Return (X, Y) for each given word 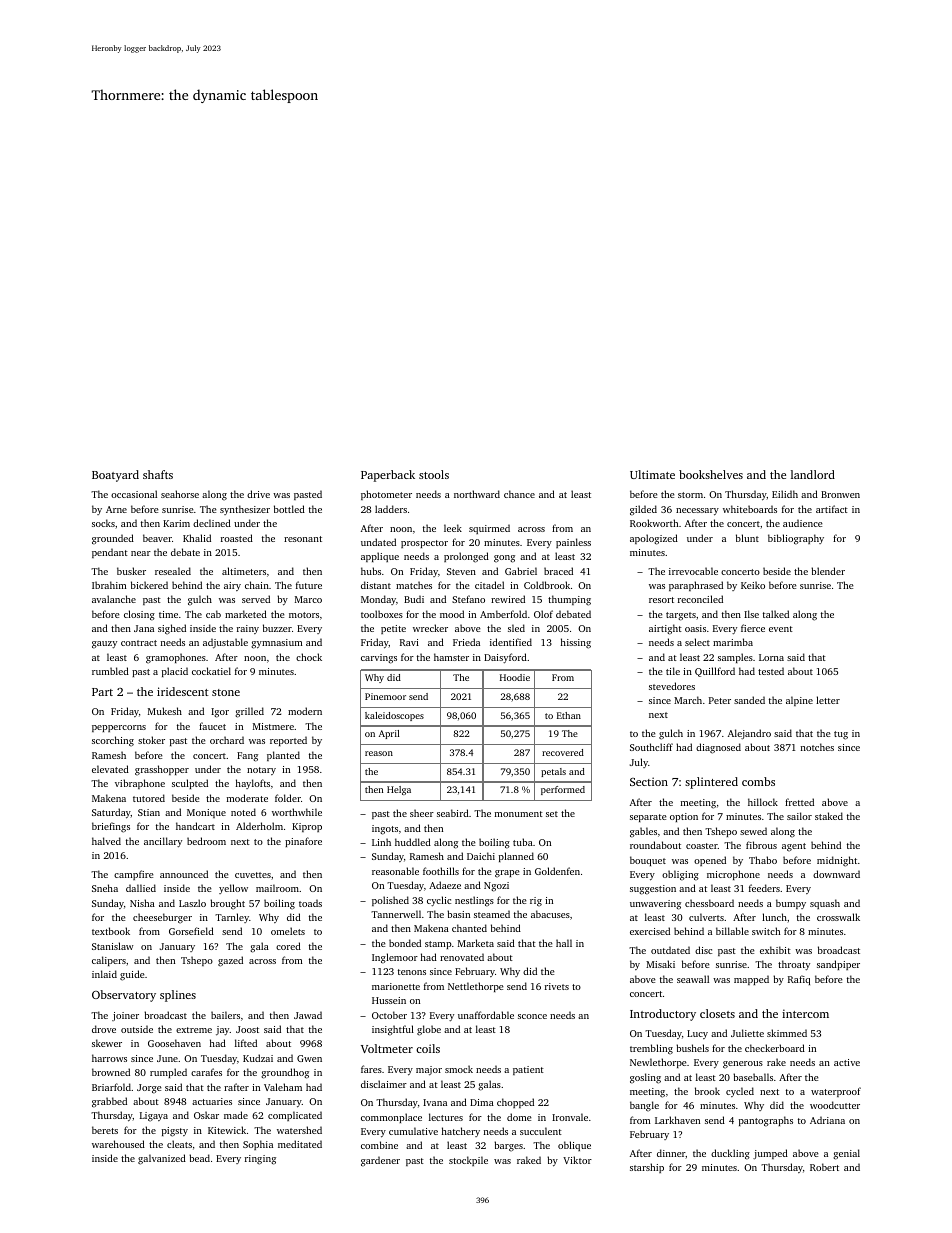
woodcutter (835, 1105)
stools (434, 474)
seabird (453, 813)
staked (829, 816)
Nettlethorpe (476, 987)
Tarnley (232, 918)
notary (261, 771)
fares (371, 1069)
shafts (158, 474)
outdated (670, 950)
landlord (813, 474)
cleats (179, 1144)
